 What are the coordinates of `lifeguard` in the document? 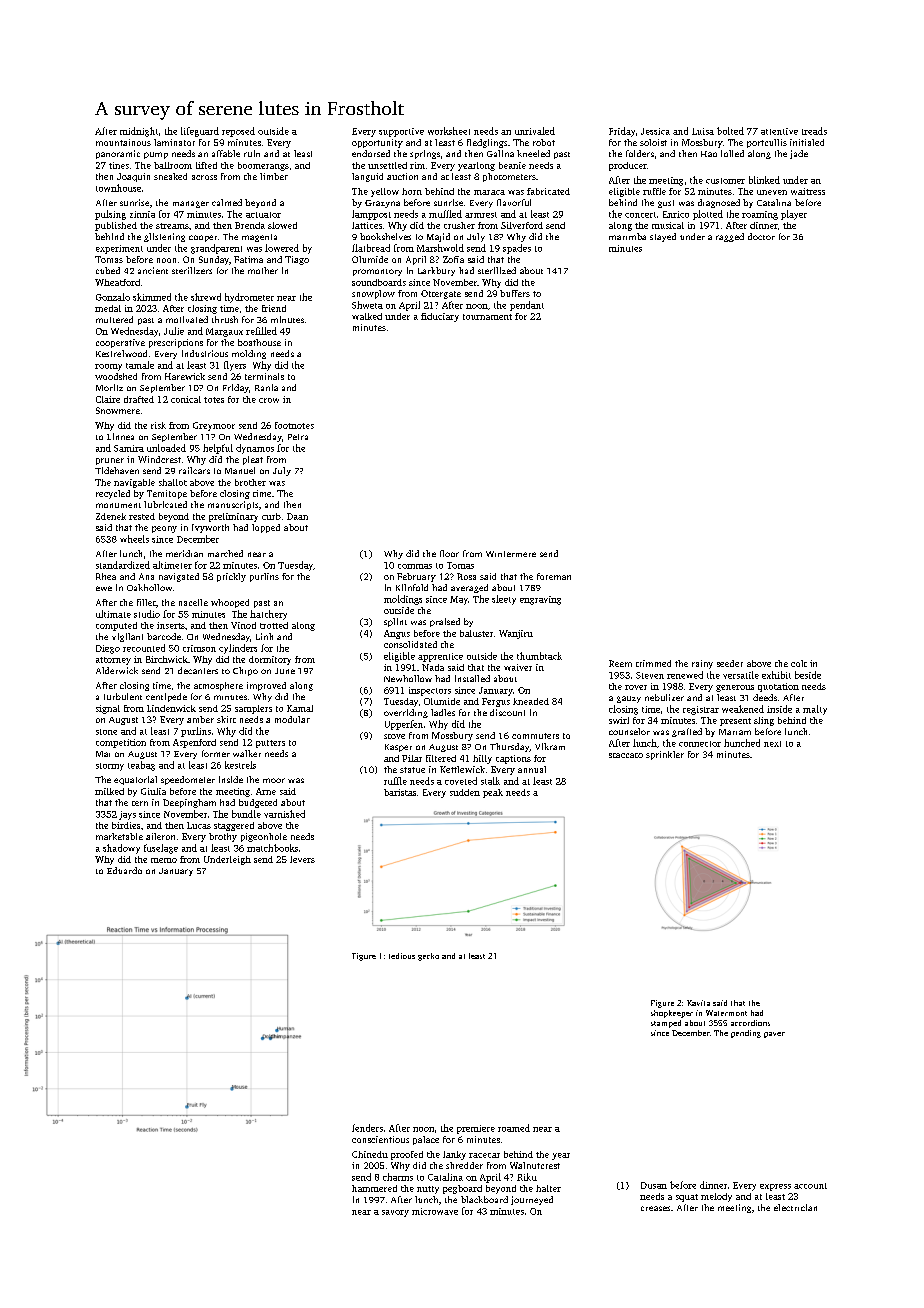 It's located at (200, 132).
